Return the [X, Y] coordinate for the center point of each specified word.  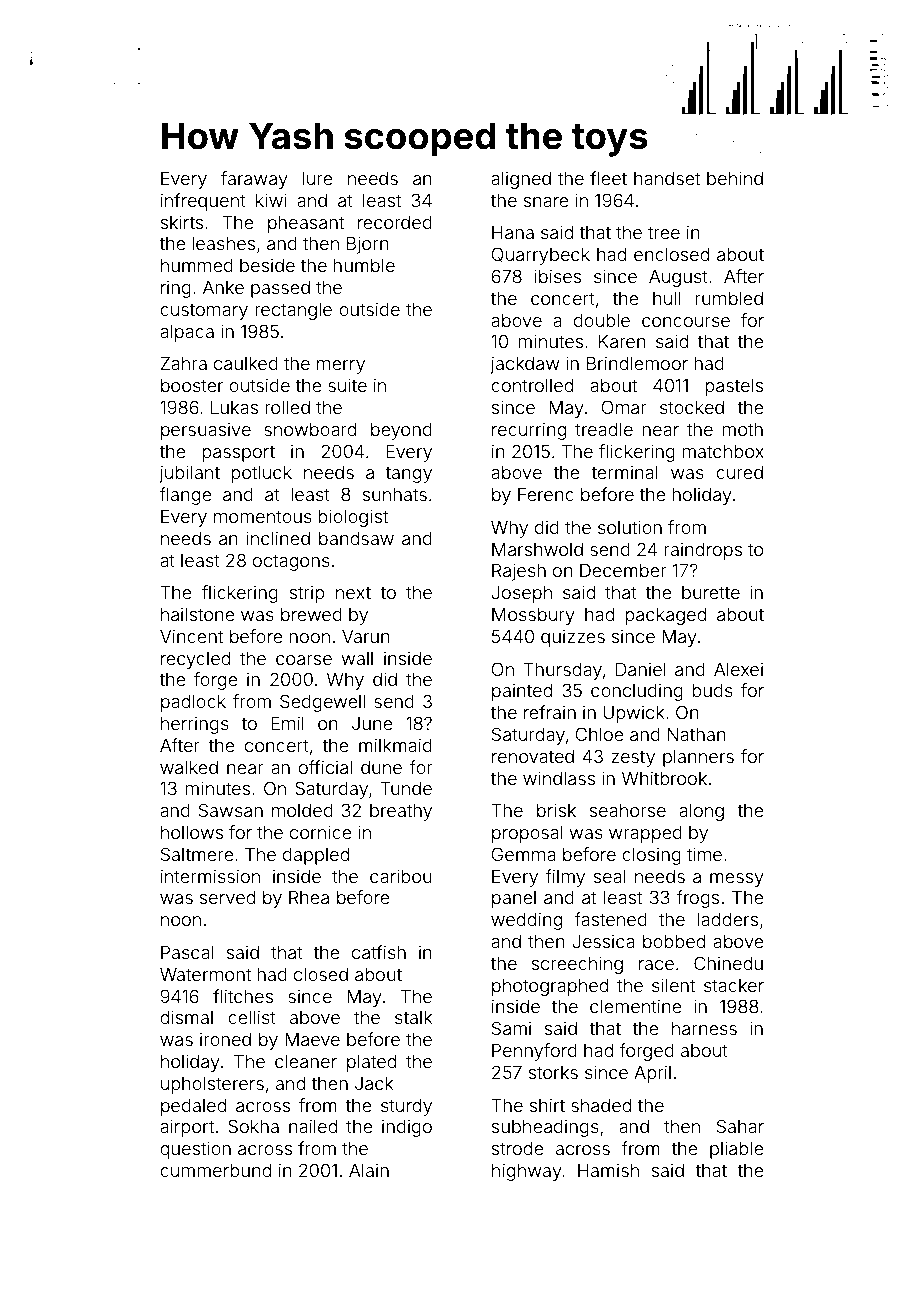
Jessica [603, 941]
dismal [186, 1017]
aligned [521, 180]
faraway [254, 180]
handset [667, 178]
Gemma [523, 854]
